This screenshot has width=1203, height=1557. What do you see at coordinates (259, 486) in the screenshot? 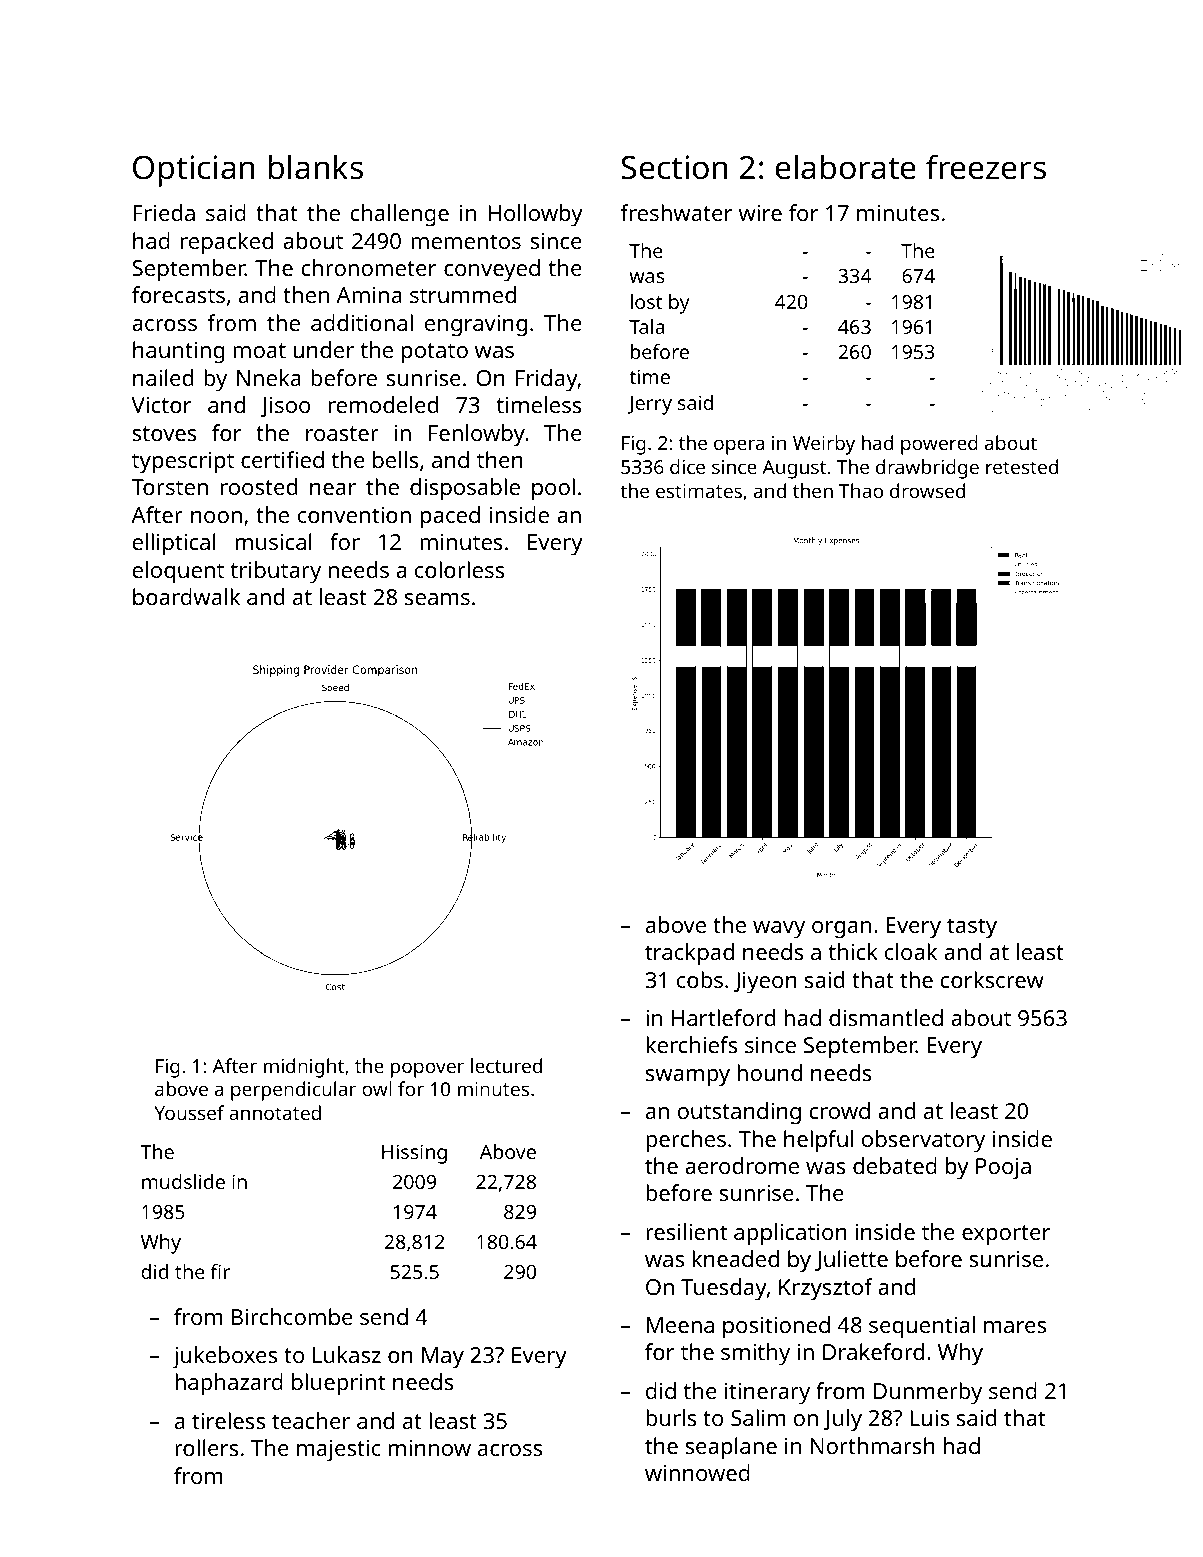
I see `roosted` at bounding box center [259, 486].
